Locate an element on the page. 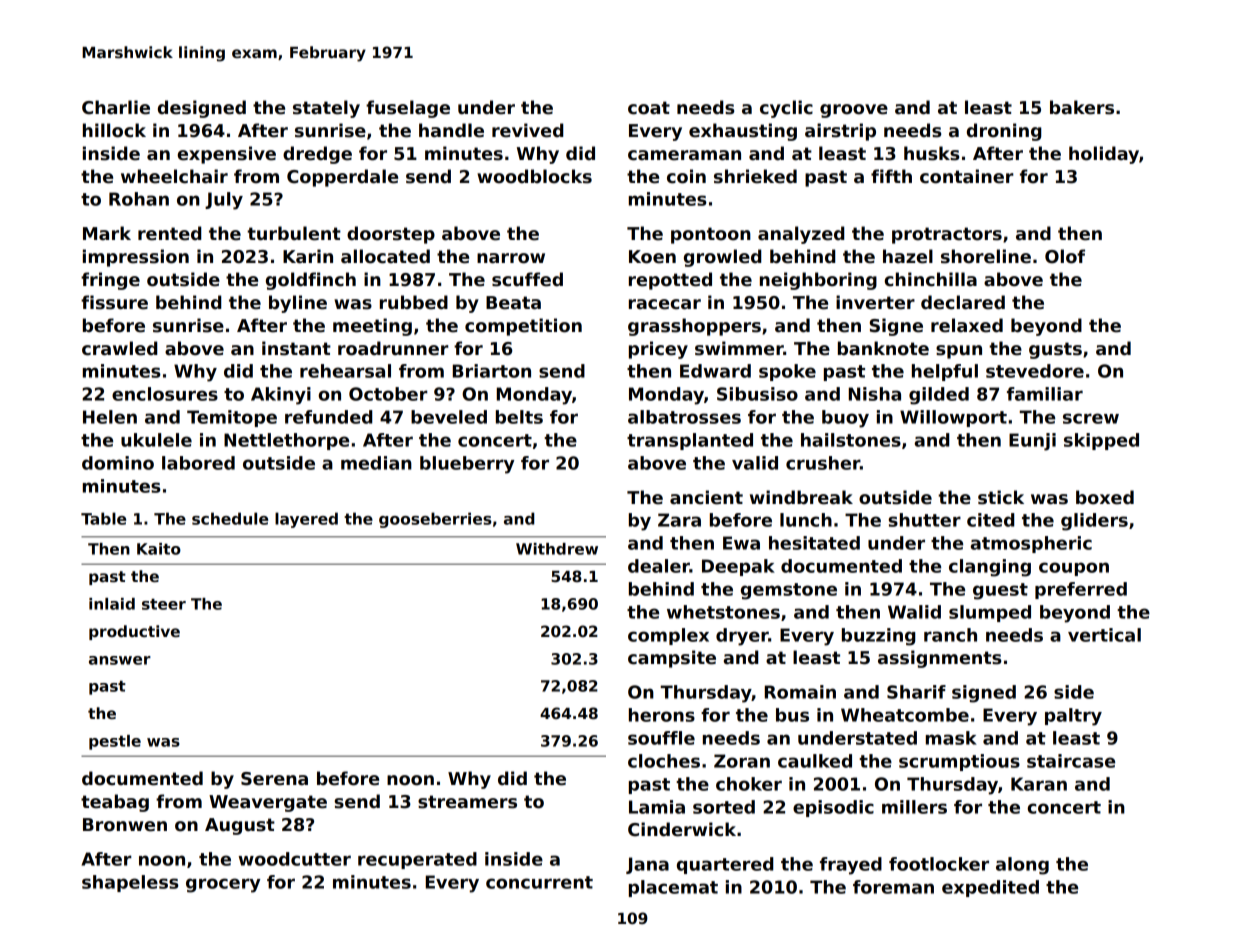 The height and width of the page is (952, 1233). bakers is located at coordinates (1082, 107).
